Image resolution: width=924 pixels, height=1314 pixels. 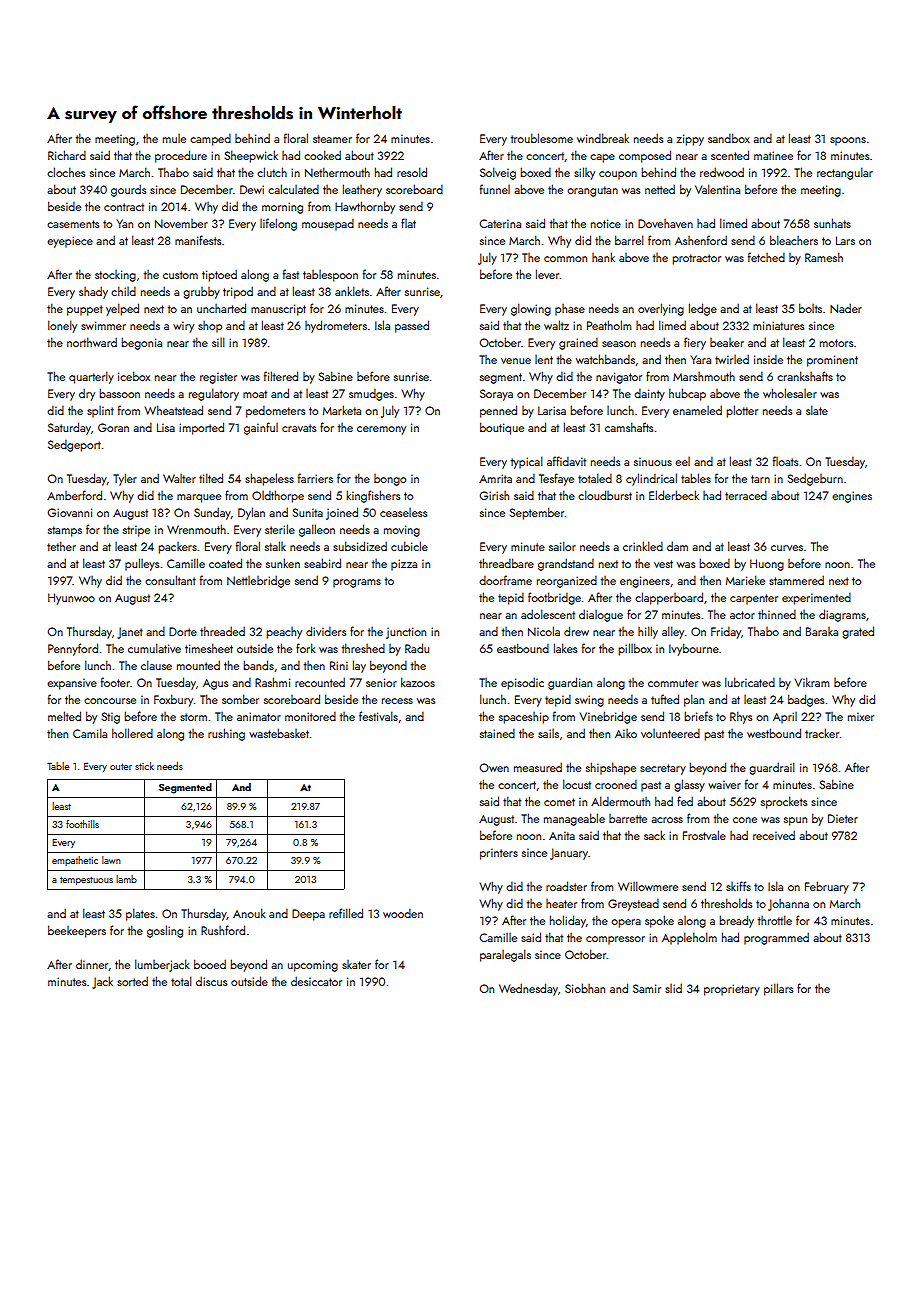 What do you see at coordinates (113, 427) in the screenshot?
I see `Goran` at bounding box center [113, 427].
